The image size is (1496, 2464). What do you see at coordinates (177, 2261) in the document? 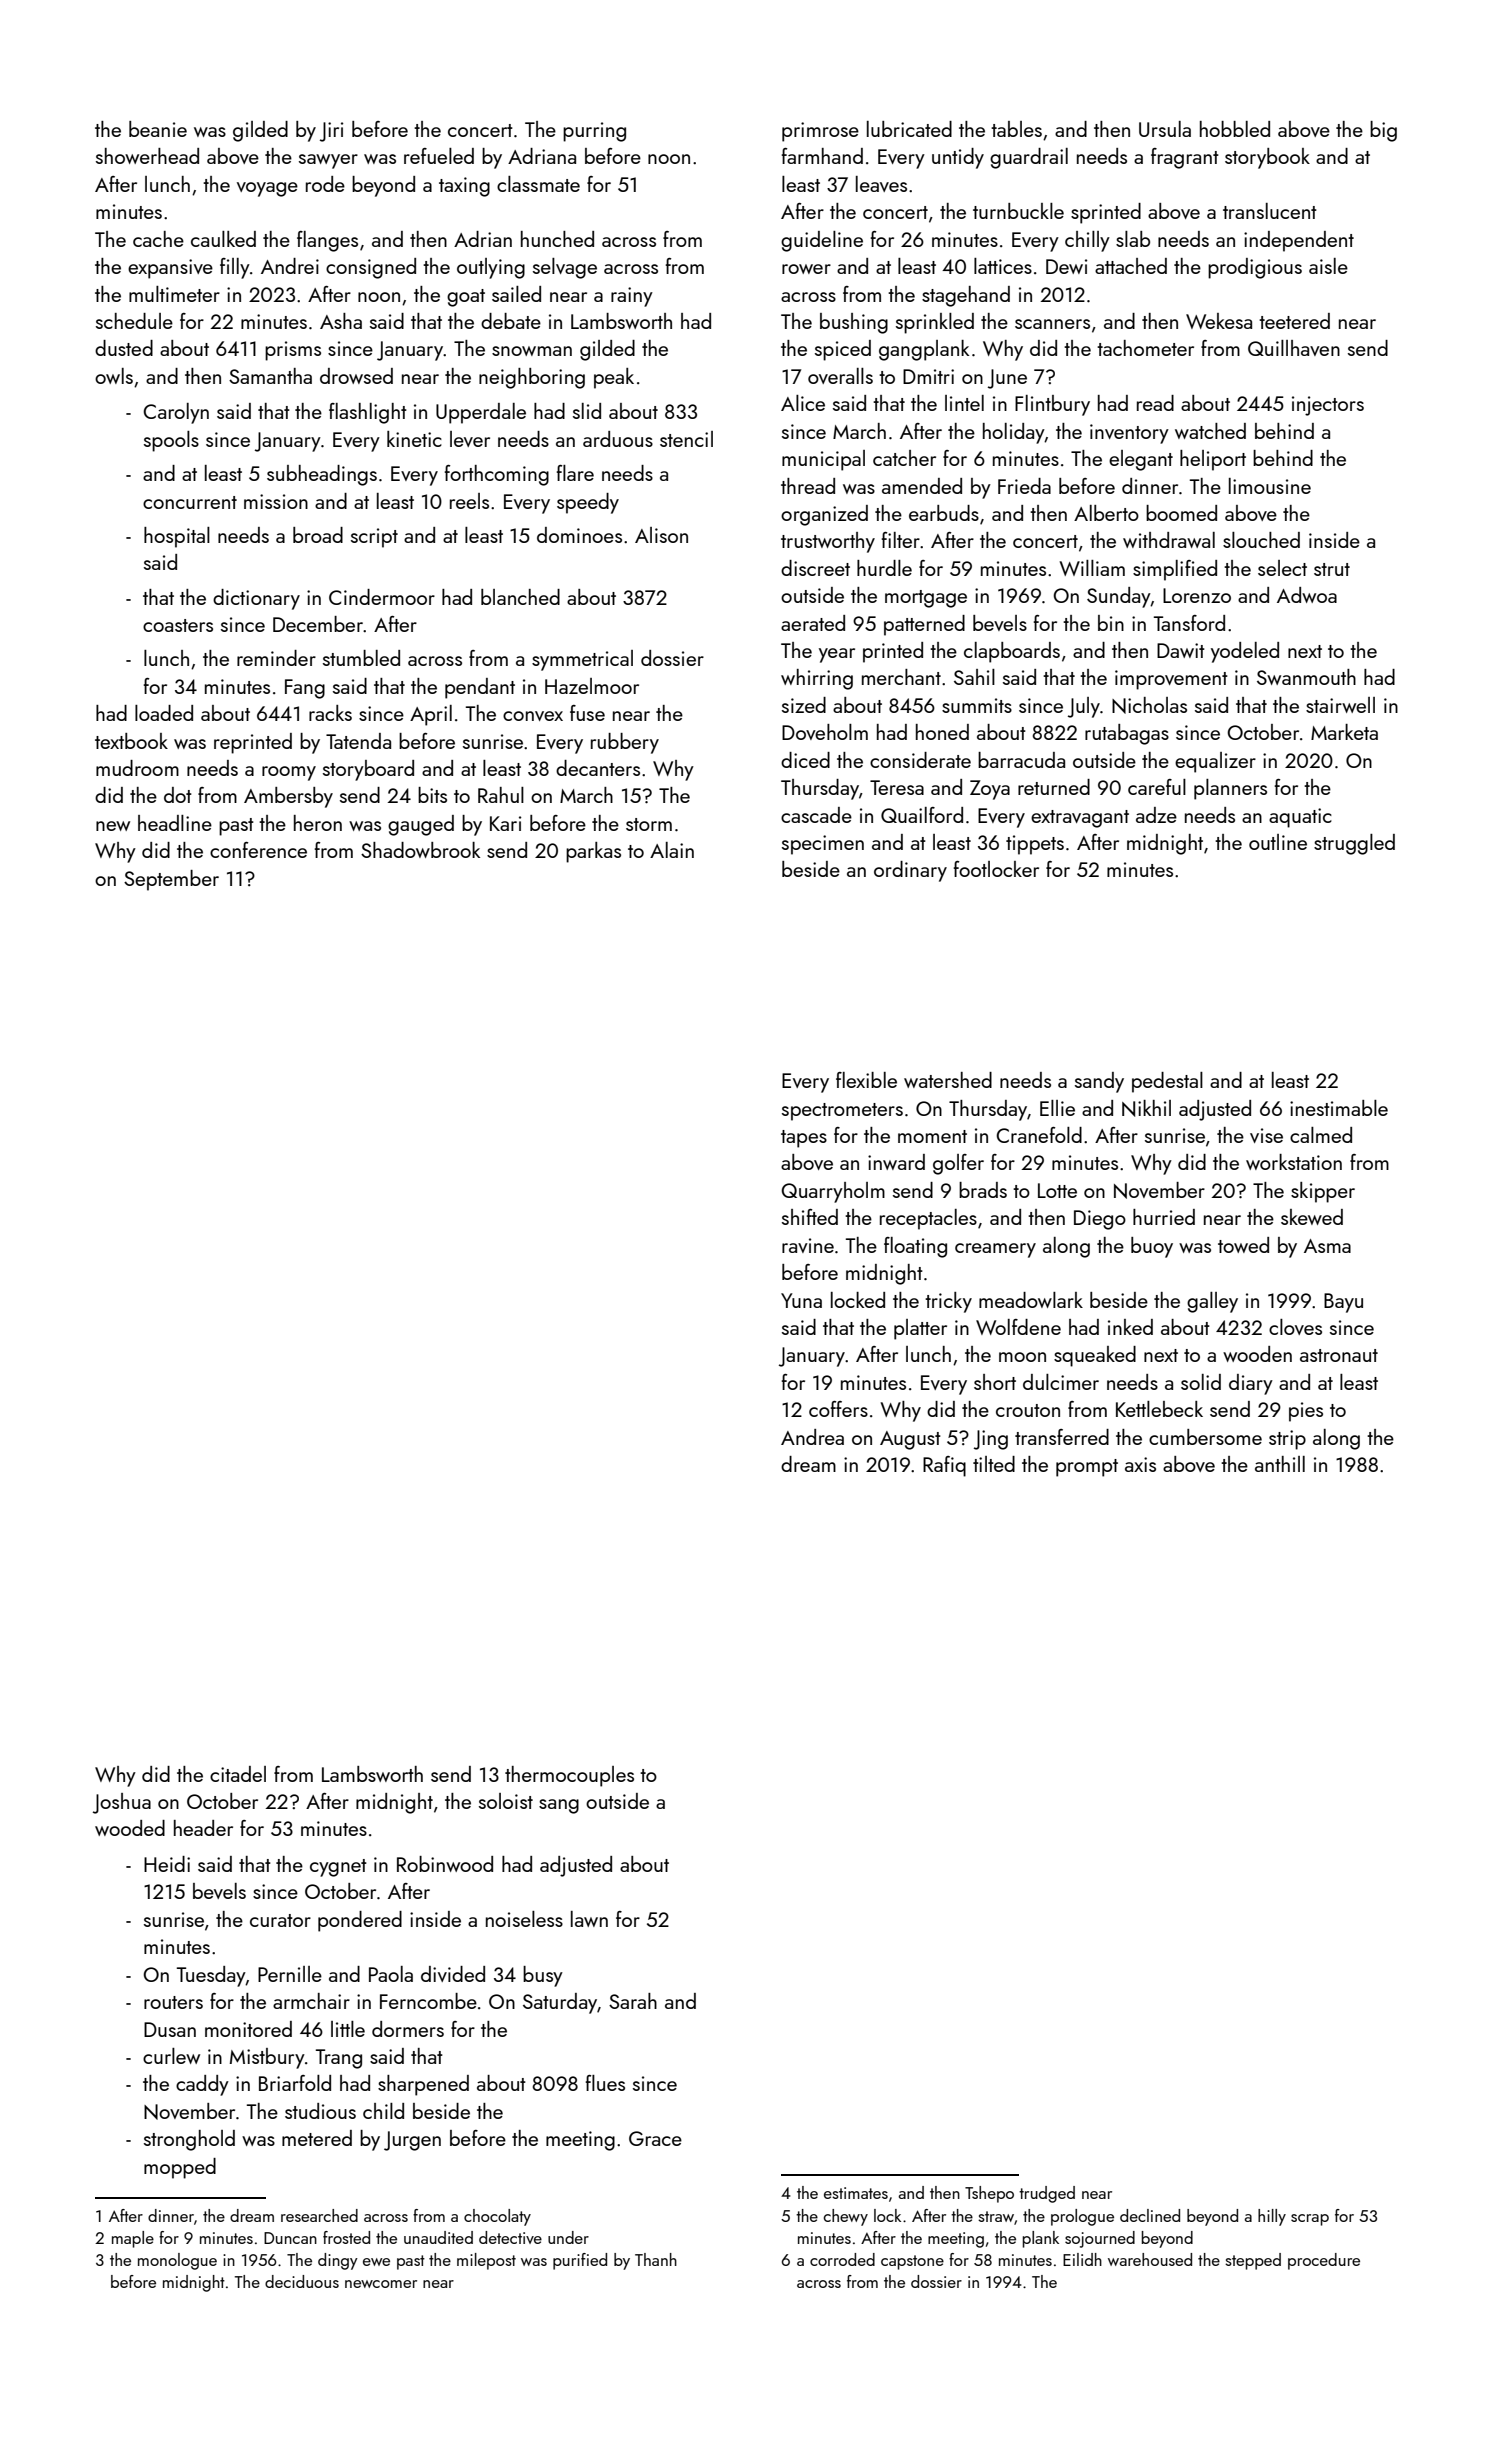
I see `monologue` at bounding box center [177, 2261].
